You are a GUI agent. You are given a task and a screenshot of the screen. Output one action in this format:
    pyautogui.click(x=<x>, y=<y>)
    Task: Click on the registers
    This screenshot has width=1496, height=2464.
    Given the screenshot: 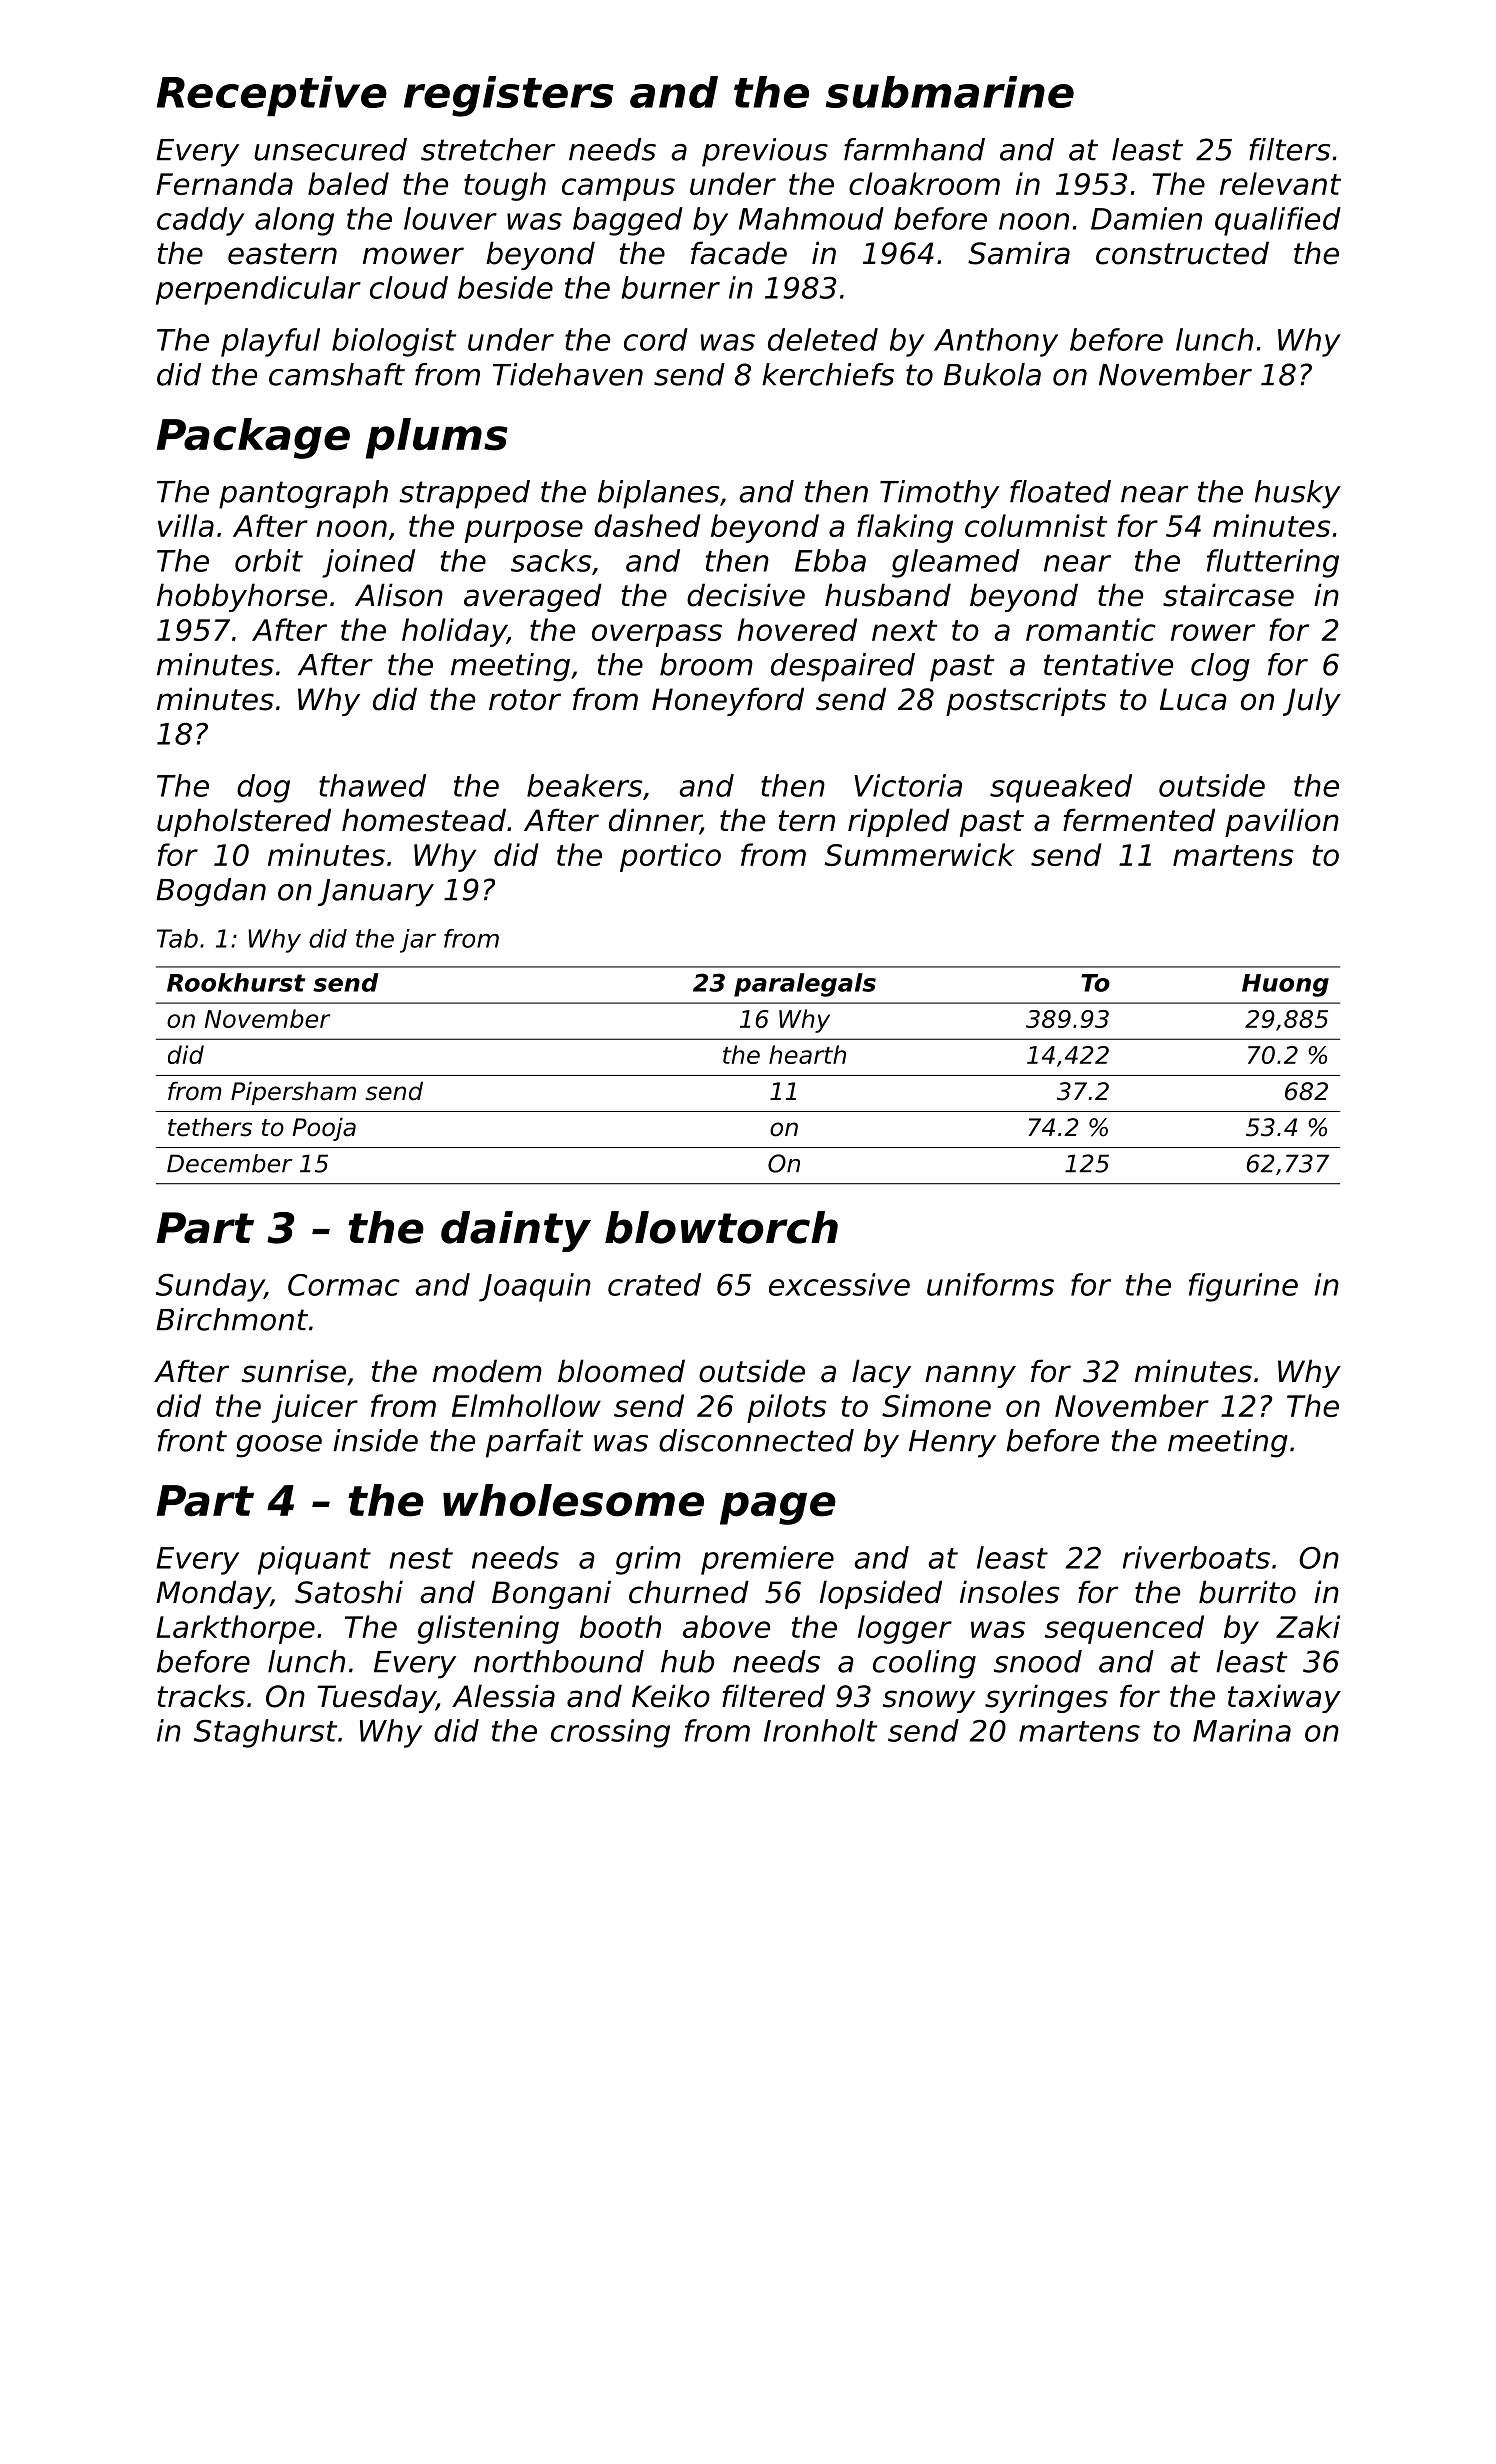 What is the action you would take?
    pyautogui.click(x=509, y=96)
